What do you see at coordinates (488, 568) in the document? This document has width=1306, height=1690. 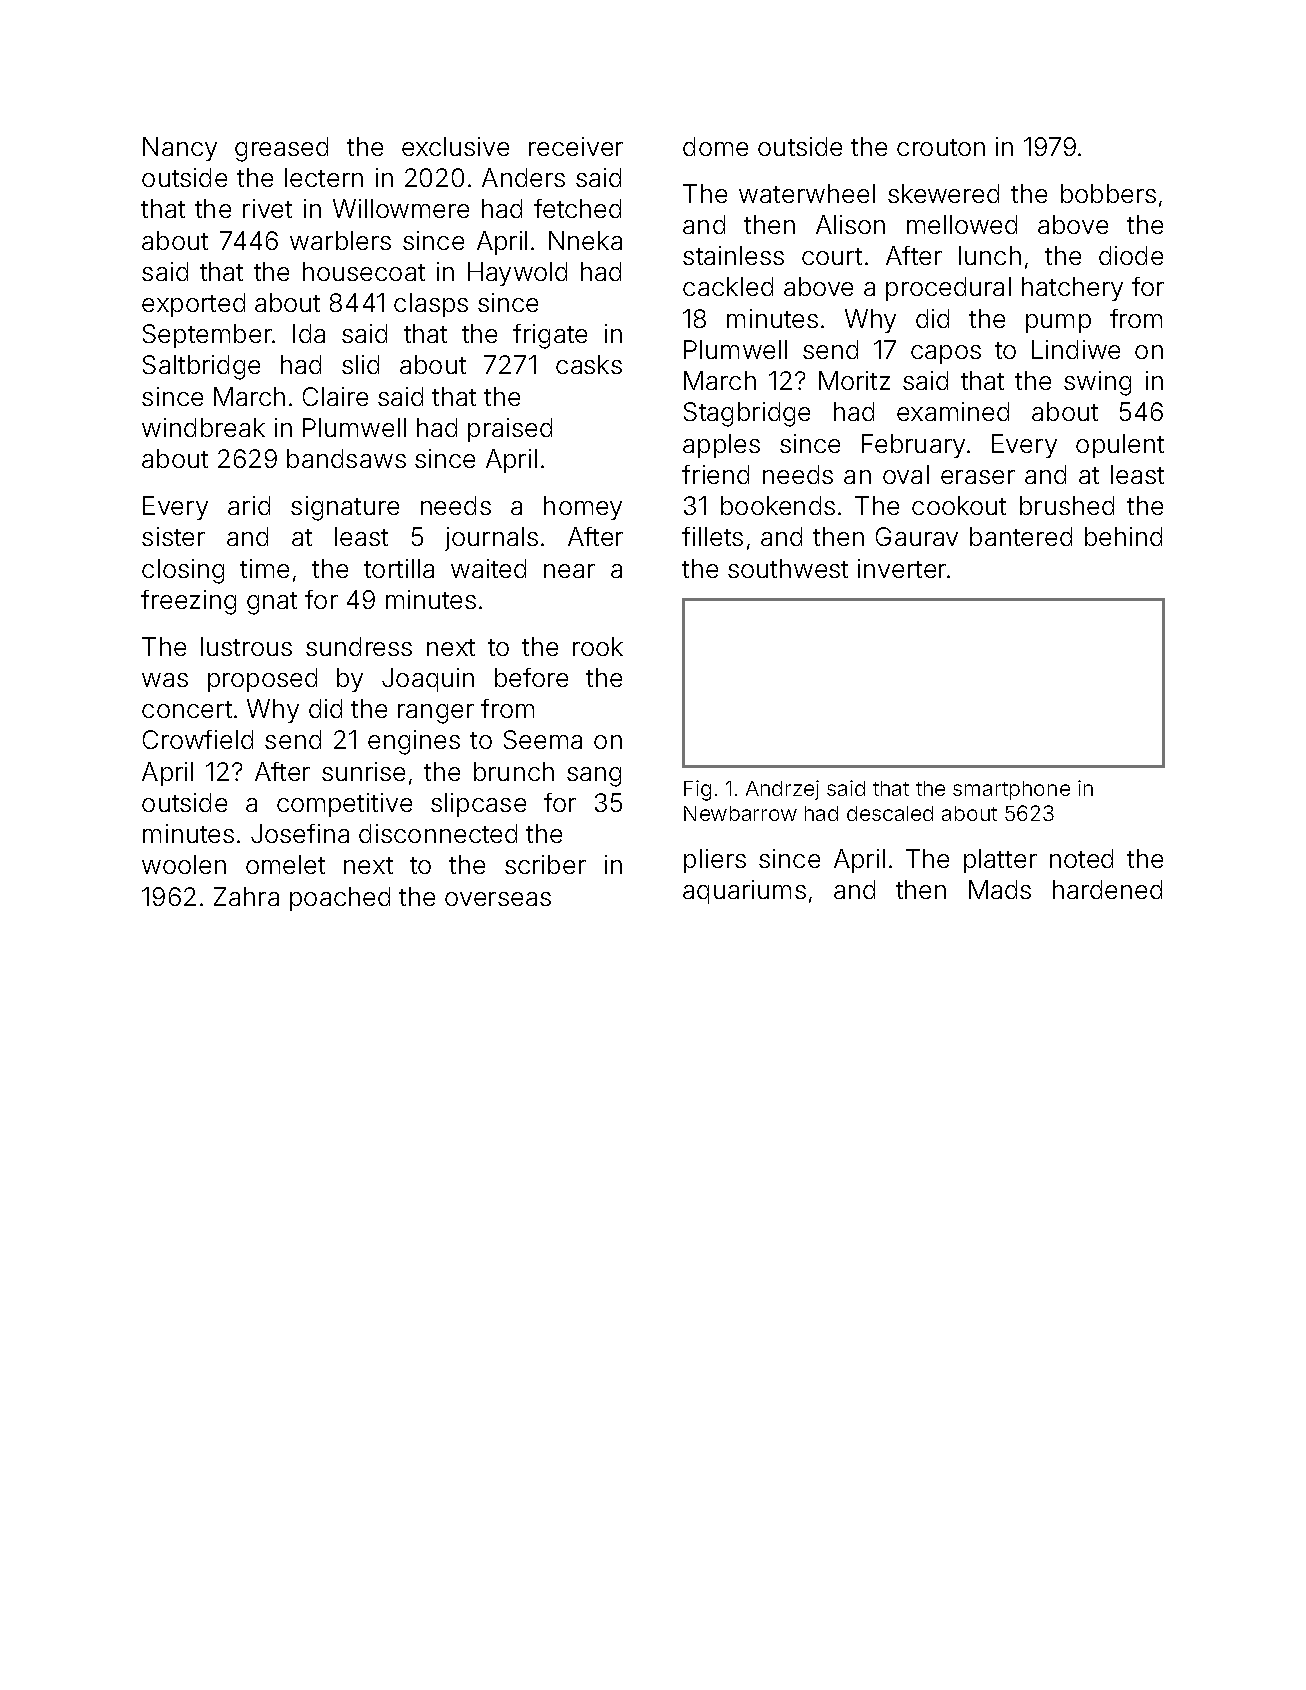 I see `waited` at bounding box center [488, 568].
